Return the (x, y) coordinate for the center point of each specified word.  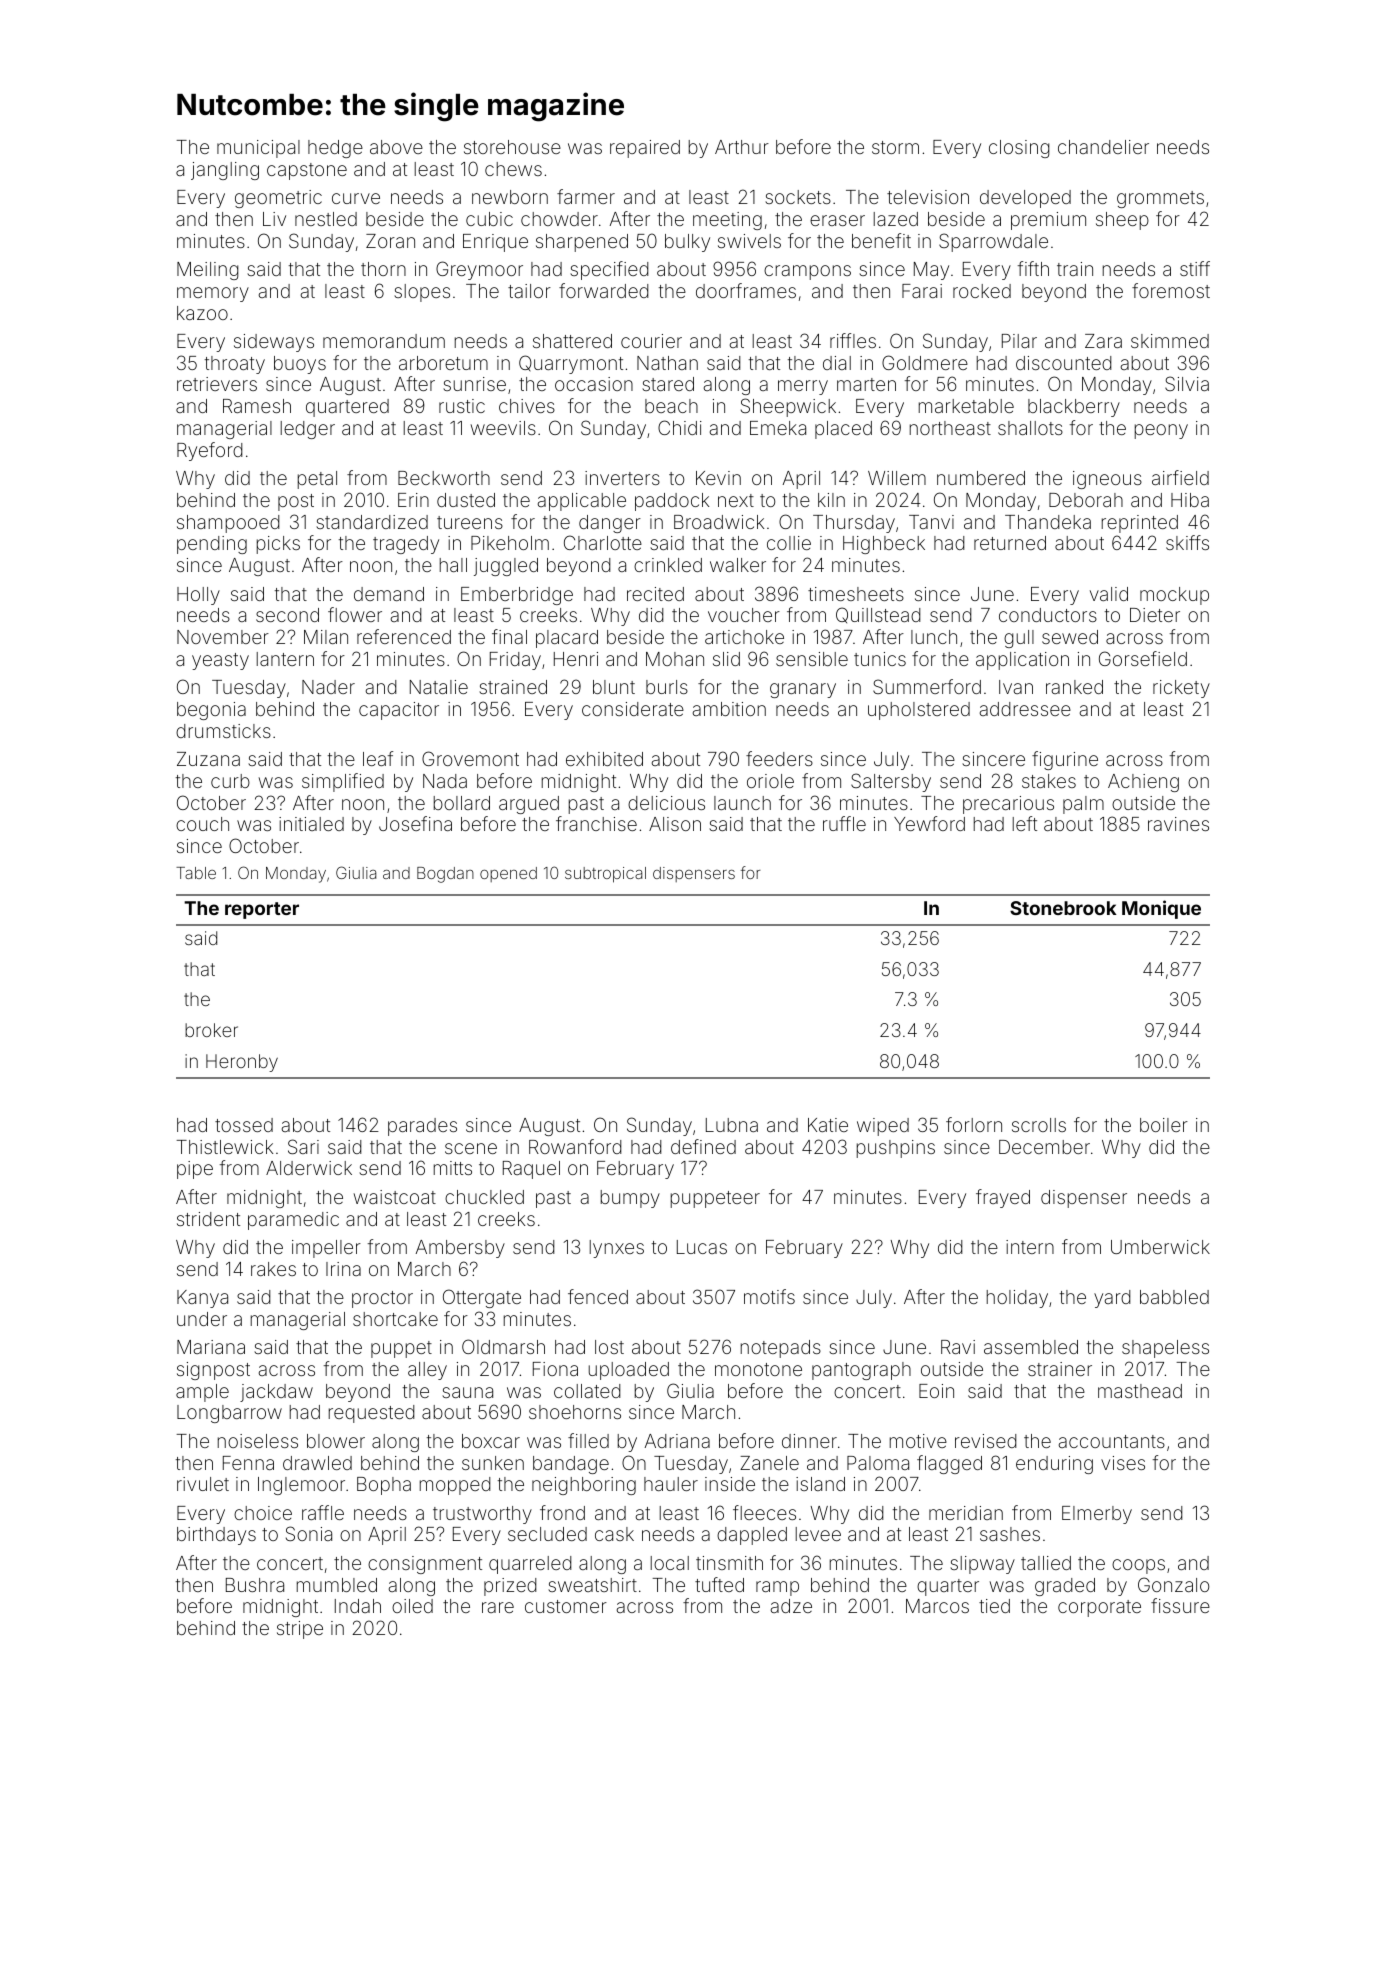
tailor (529, 291)
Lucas (702, 1247)
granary (803, 690)
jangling (225, 171)
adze (791, 1606)
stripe (300, 1630)
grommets (1160, 199)
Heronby (242, 1063)
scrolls (1039, 1125)
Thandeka (1048, 522)
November (223, 637)
